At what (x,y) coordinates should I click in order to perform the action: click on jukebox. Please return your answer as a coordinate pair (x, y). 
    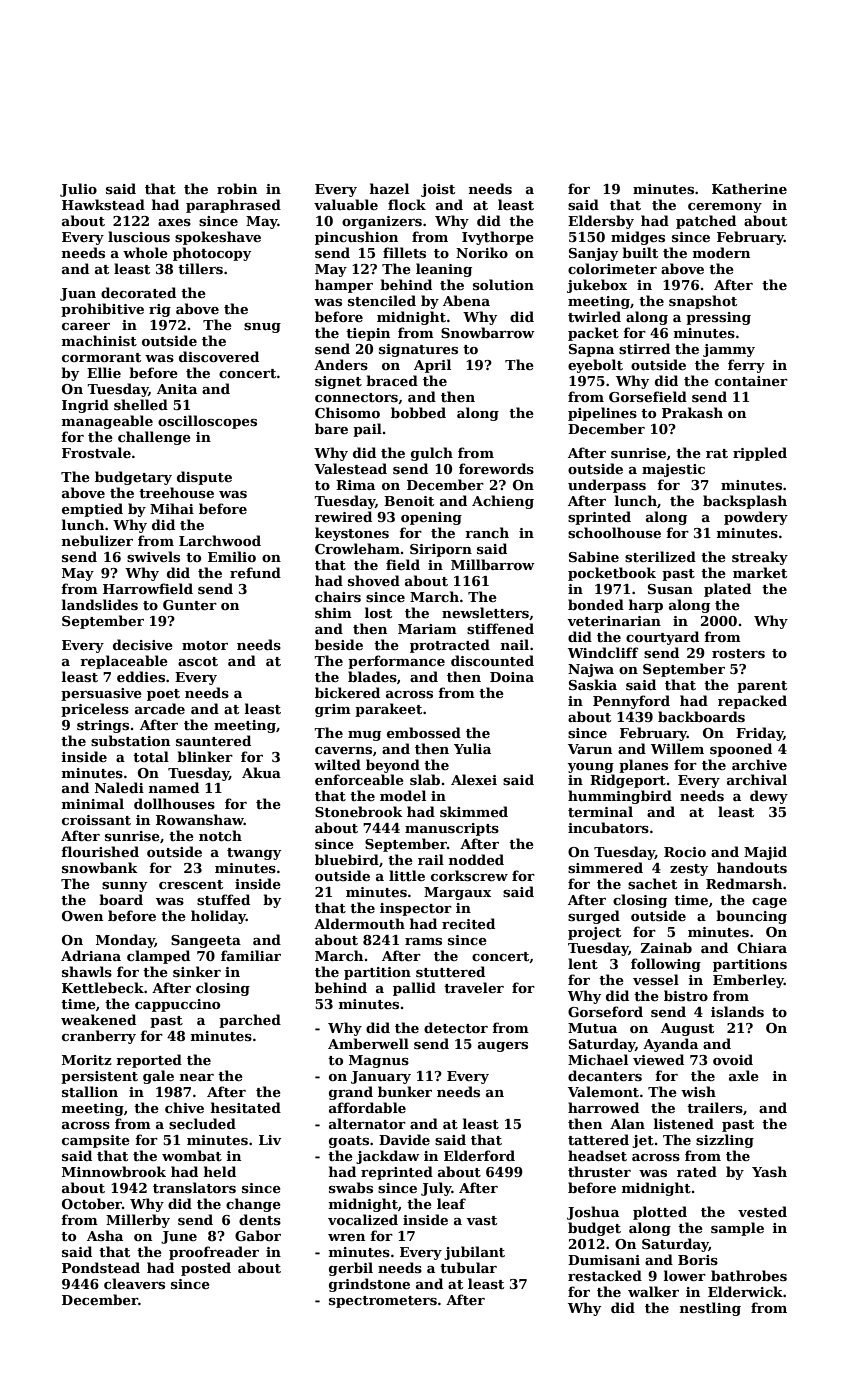
    Looking at the image, I should click on (597, 286).
